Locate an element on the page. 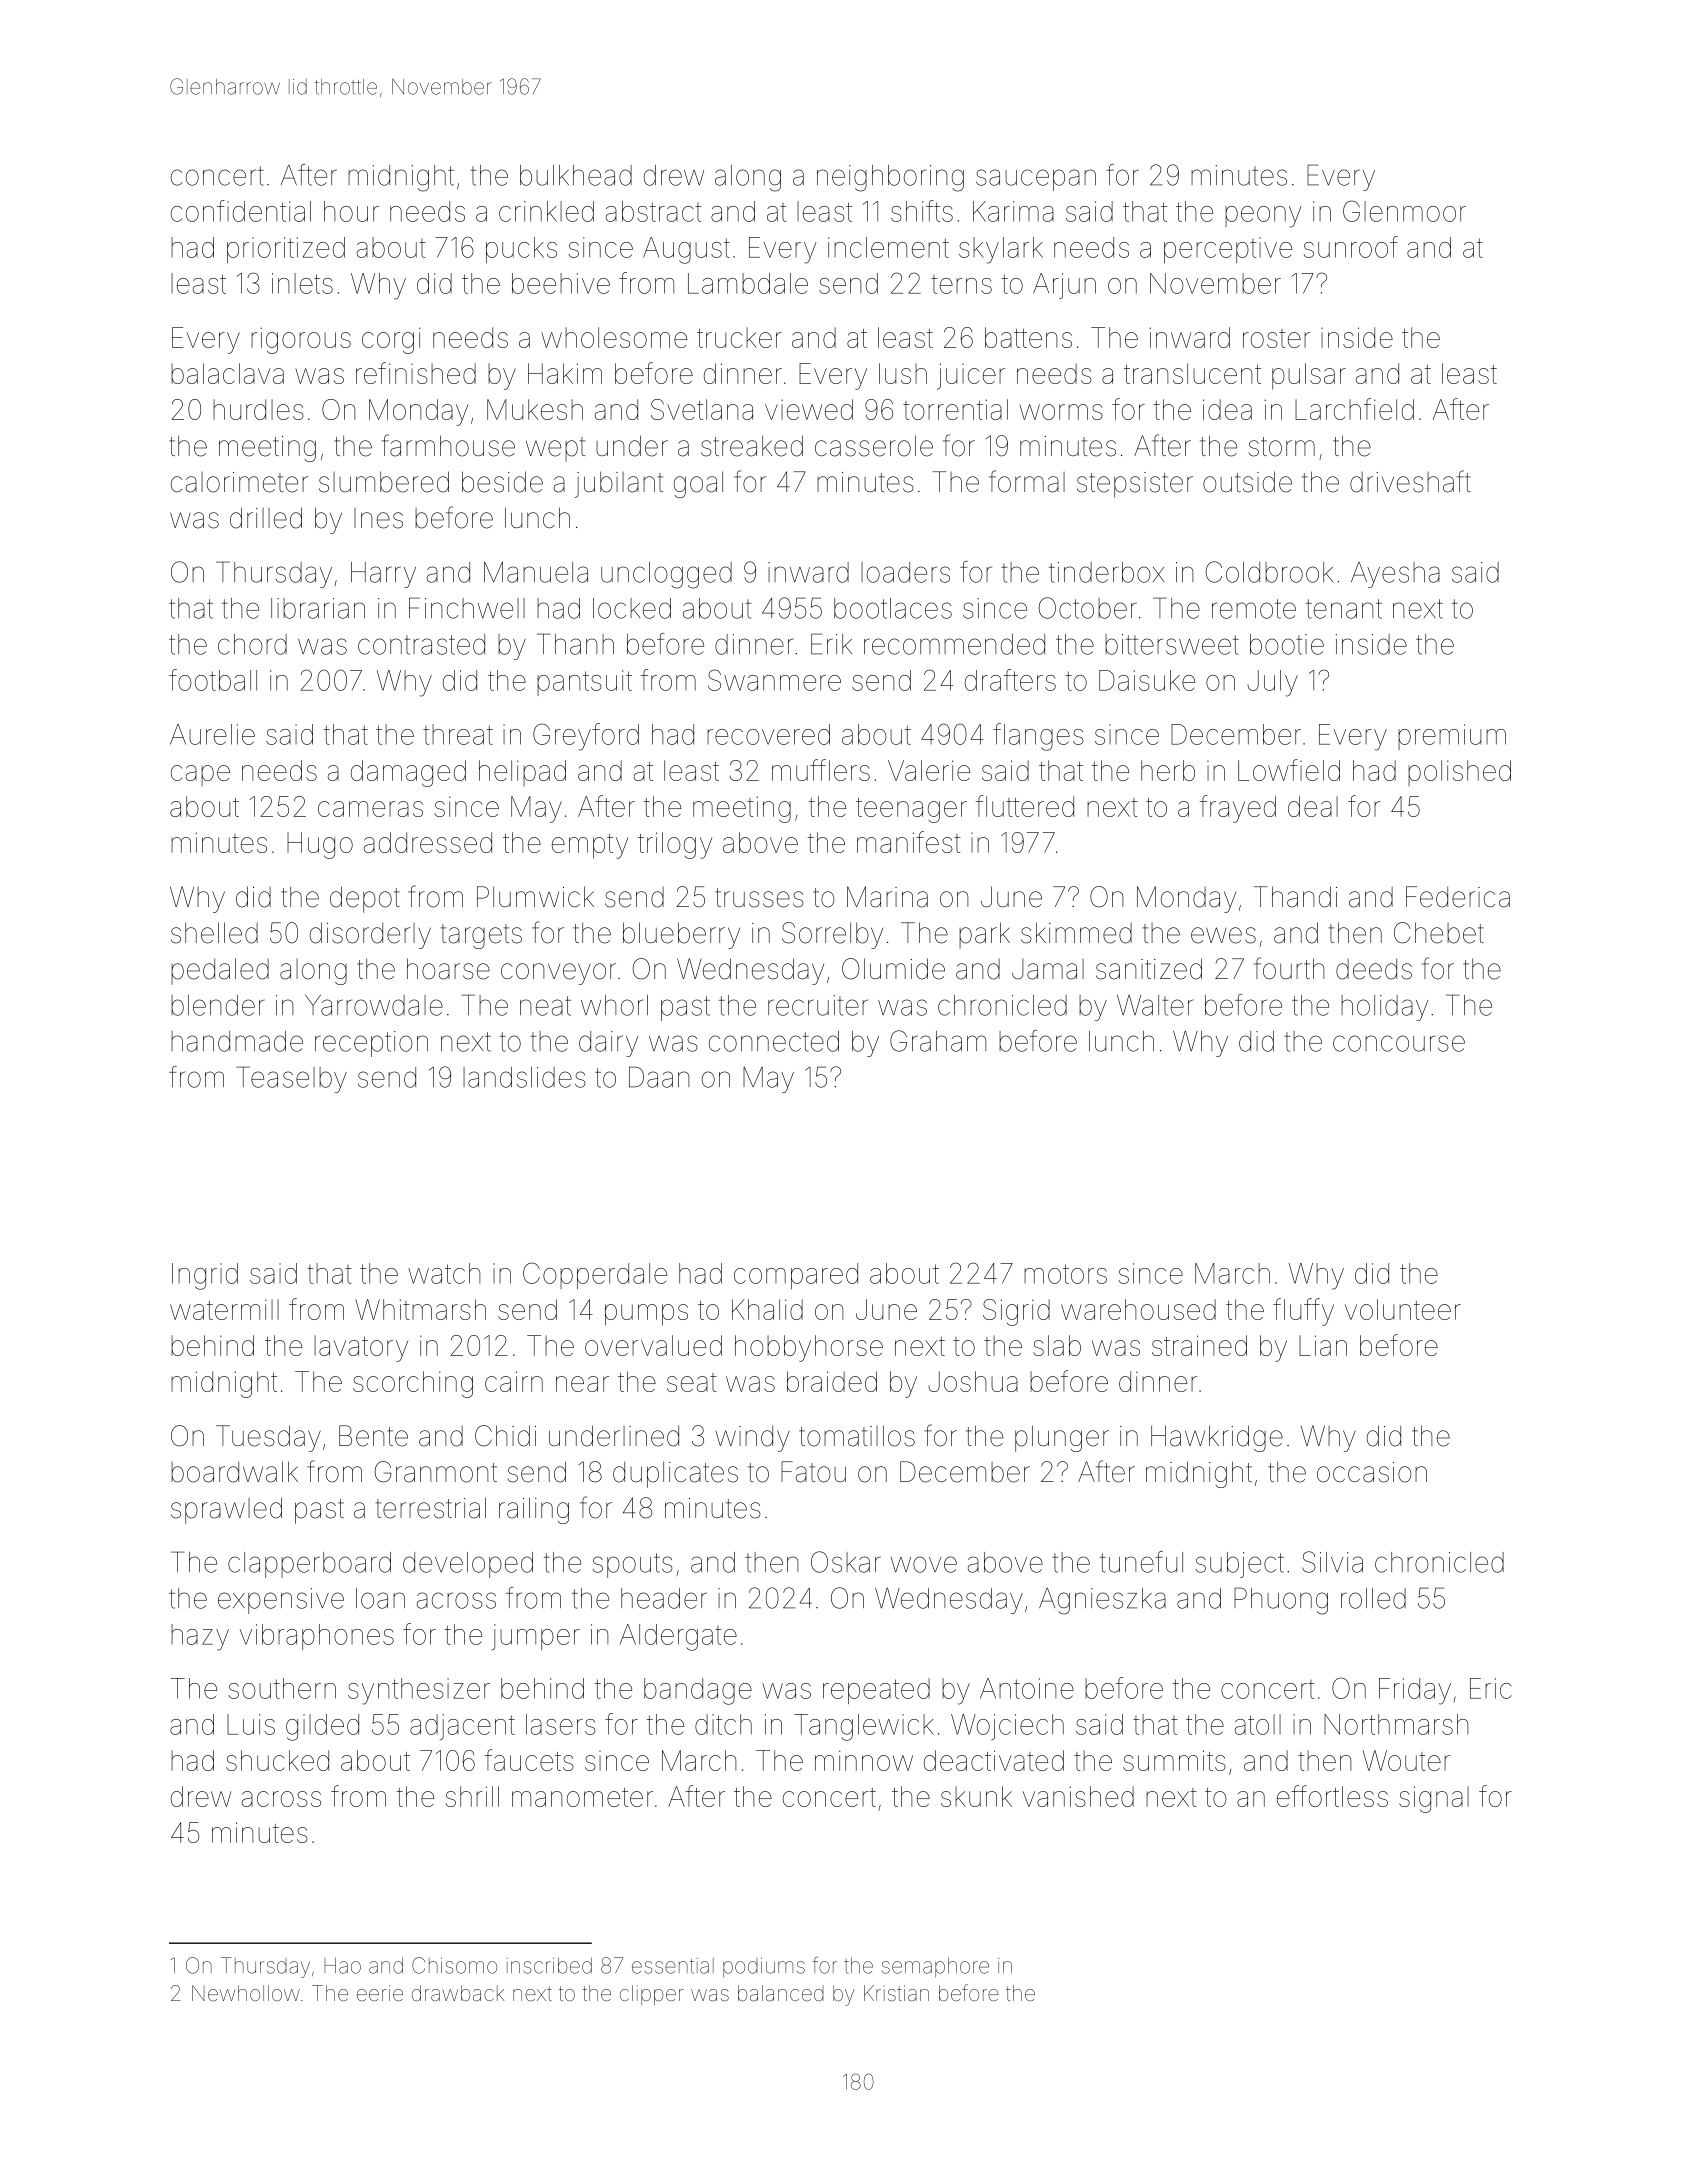 This document has height=2178, width=1683. flanges is located at coordinates (1038, 737).
